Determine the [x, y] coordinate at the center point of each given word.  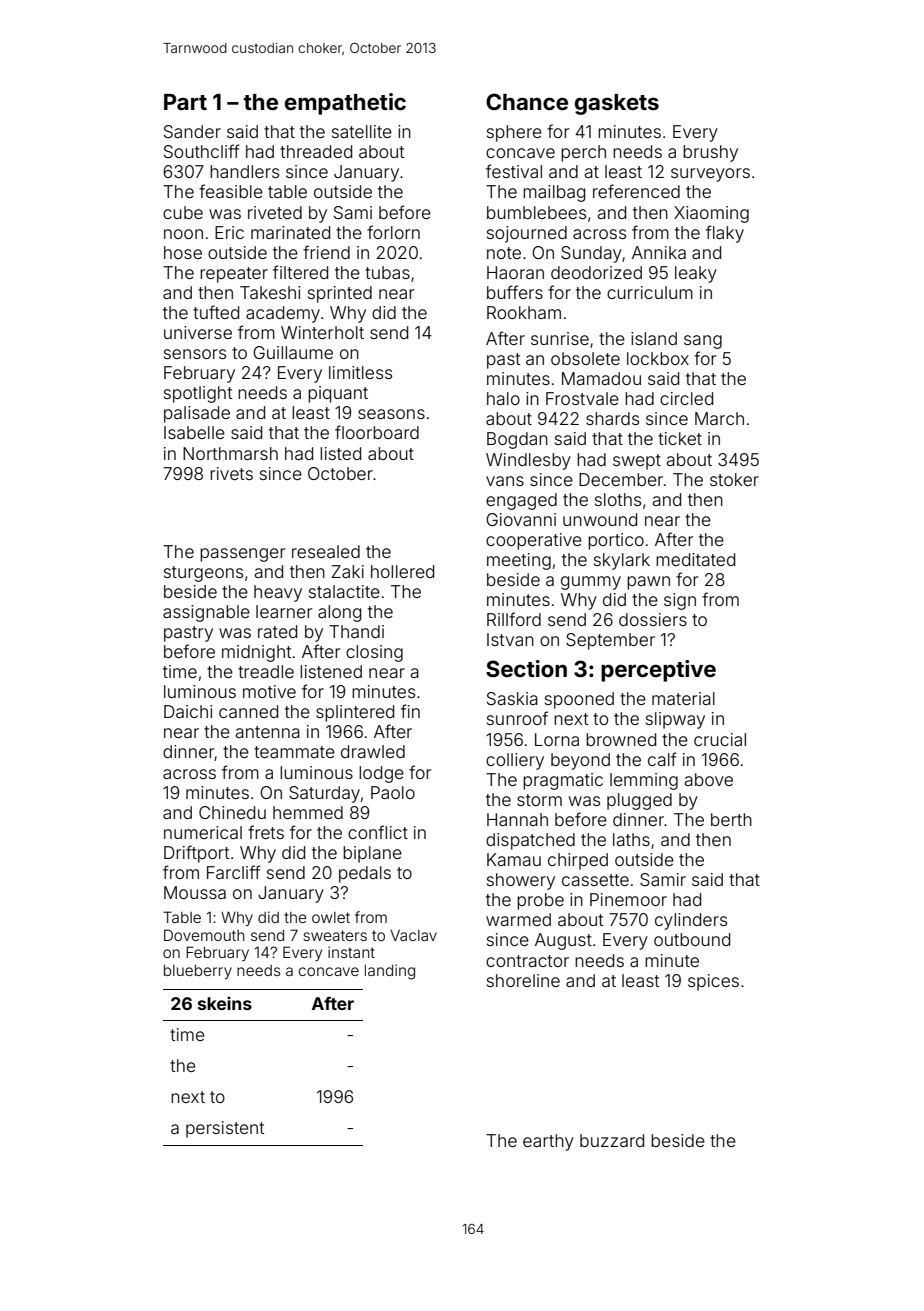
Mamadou [601, 378]
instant [351, 952]
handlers [244, 171]
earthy [548, 1142]
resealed [326, 551]
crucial [720, 739]
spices [713, 982]
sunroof [517, 718]
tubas [387, 272]
